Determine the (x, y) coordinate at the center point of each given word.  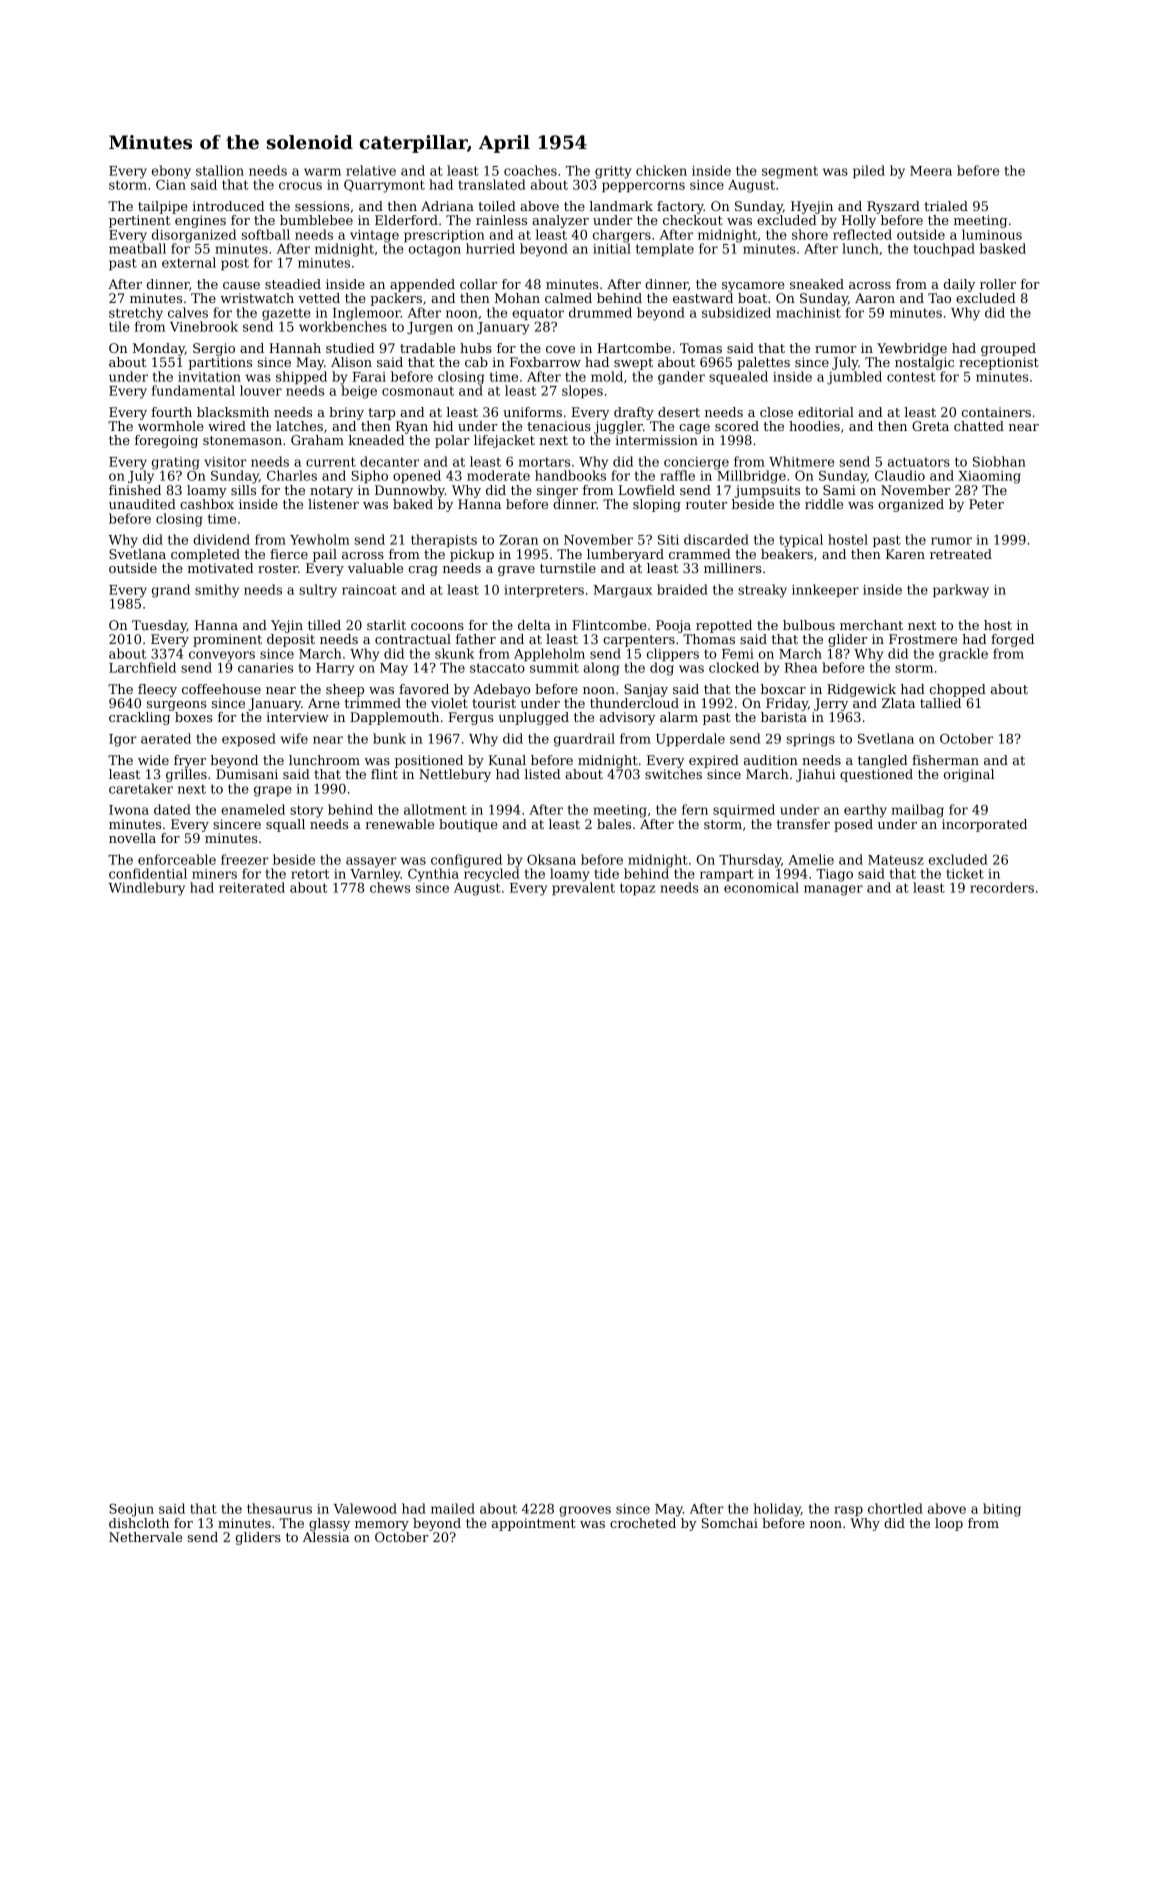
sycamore (753, 287)
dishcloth (139, 1523)
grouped (1008, 349)
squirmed (744, 810)
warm (322, 172)
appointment (534, 1524)
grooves (585, 1511)
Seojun (131, 1510)
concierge (696, 463)
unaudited (142, 504)
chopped (958, 690)
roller (998, 284)
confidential (148, 873)
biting (1002, 1510)
